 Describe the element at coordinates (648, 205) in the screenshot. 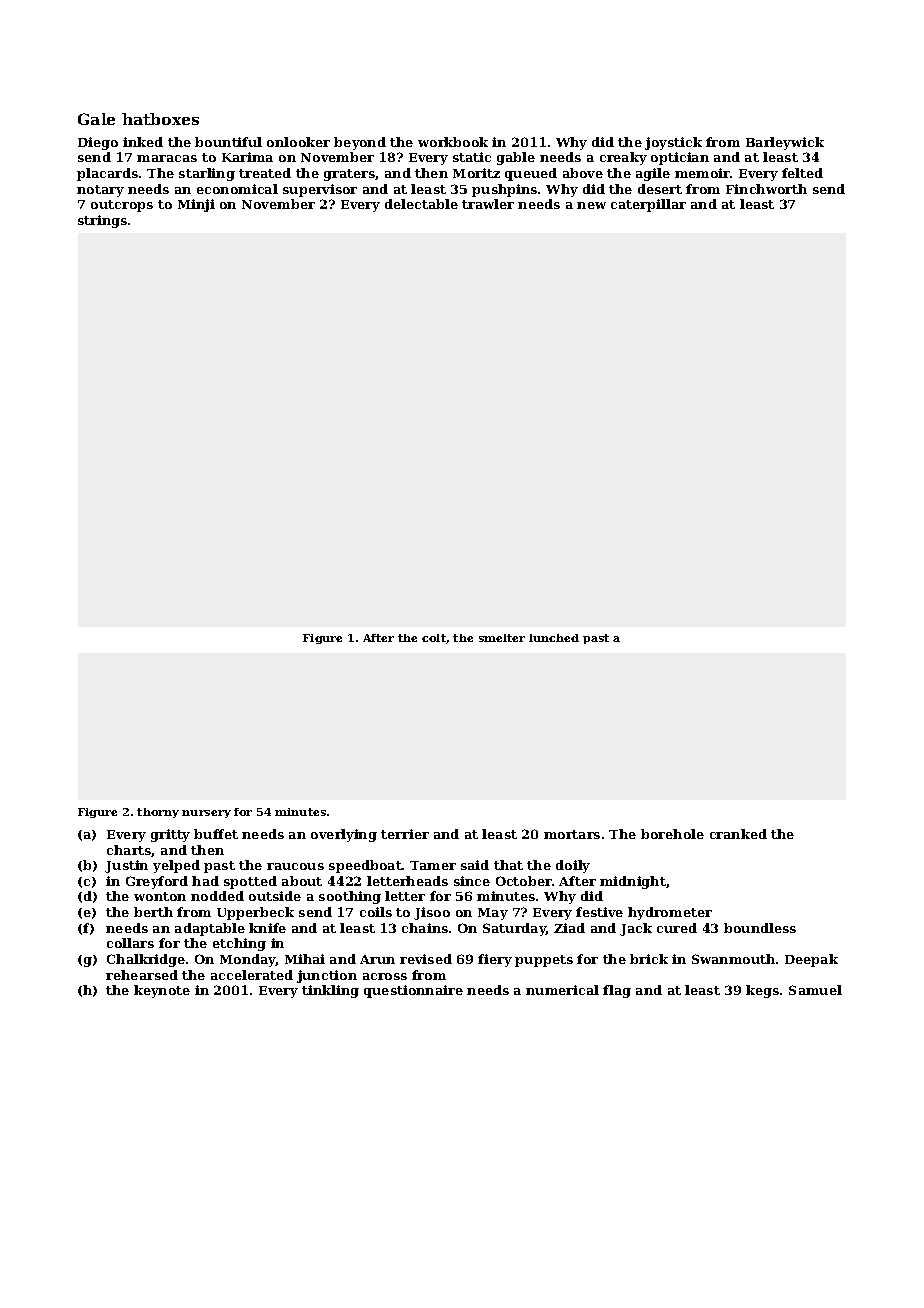

I see `caterpillar` at that location.
